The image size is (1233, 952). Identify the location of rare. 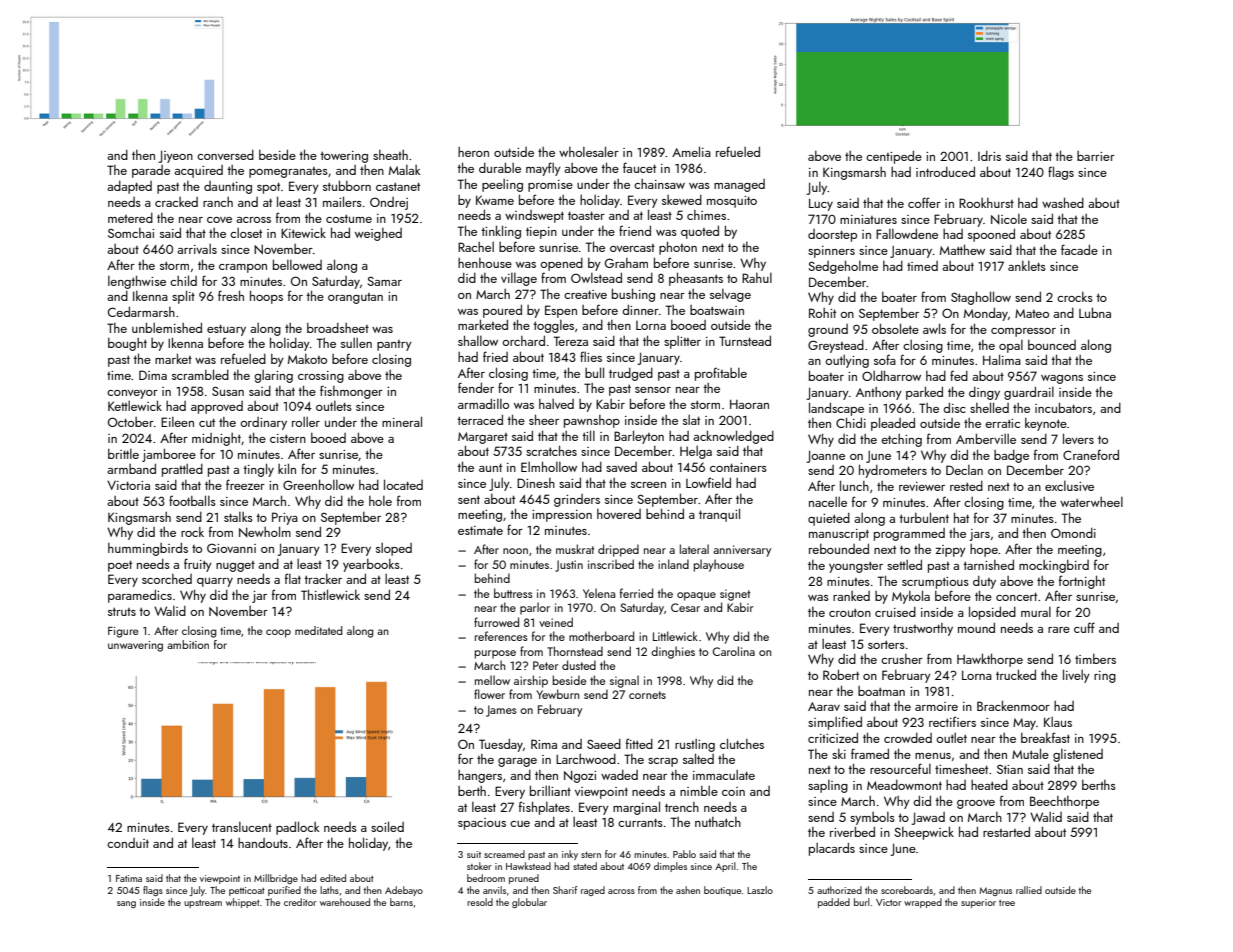
(1059, 630).
